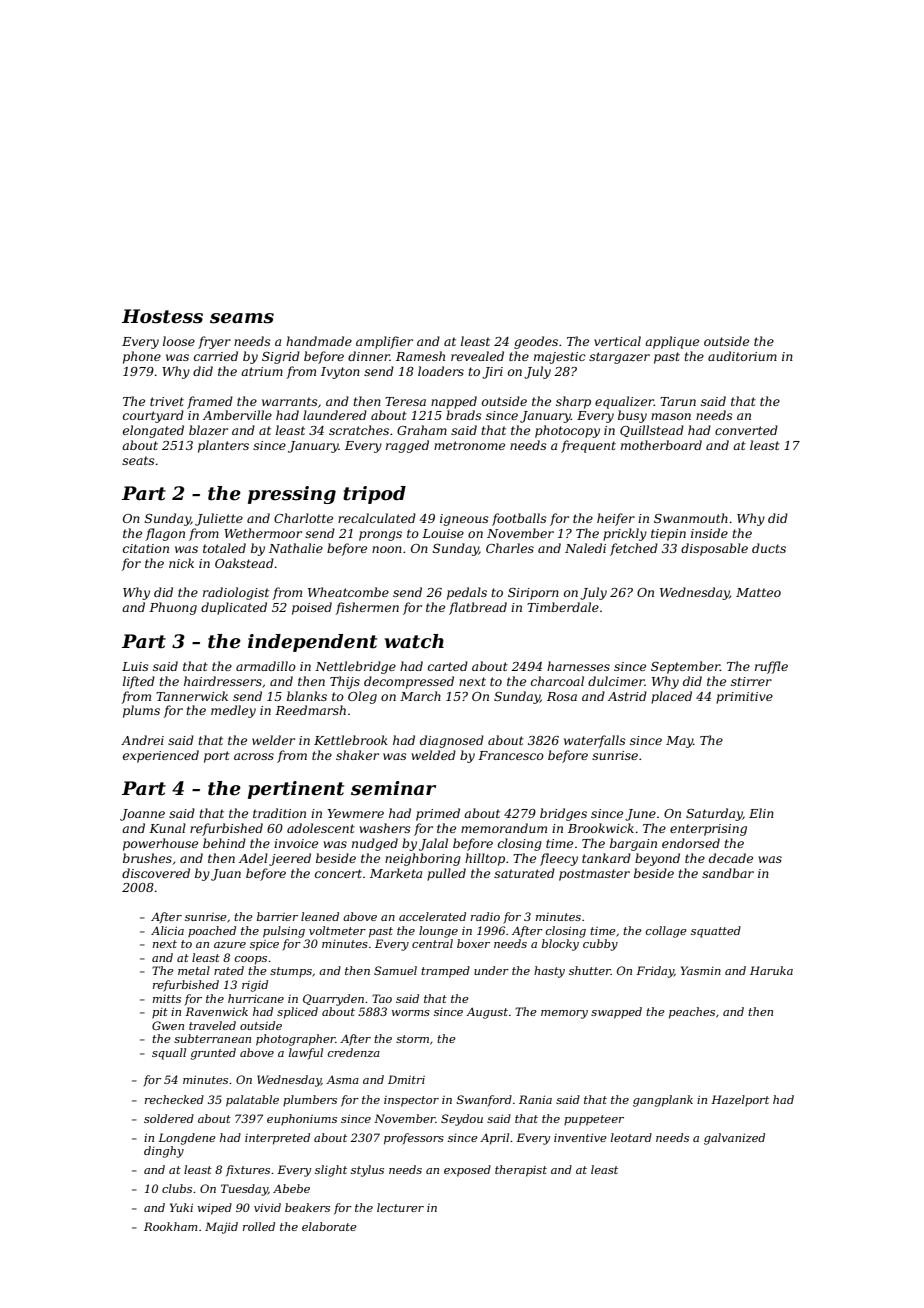  I want to click on shaker, so click(357, 755).
